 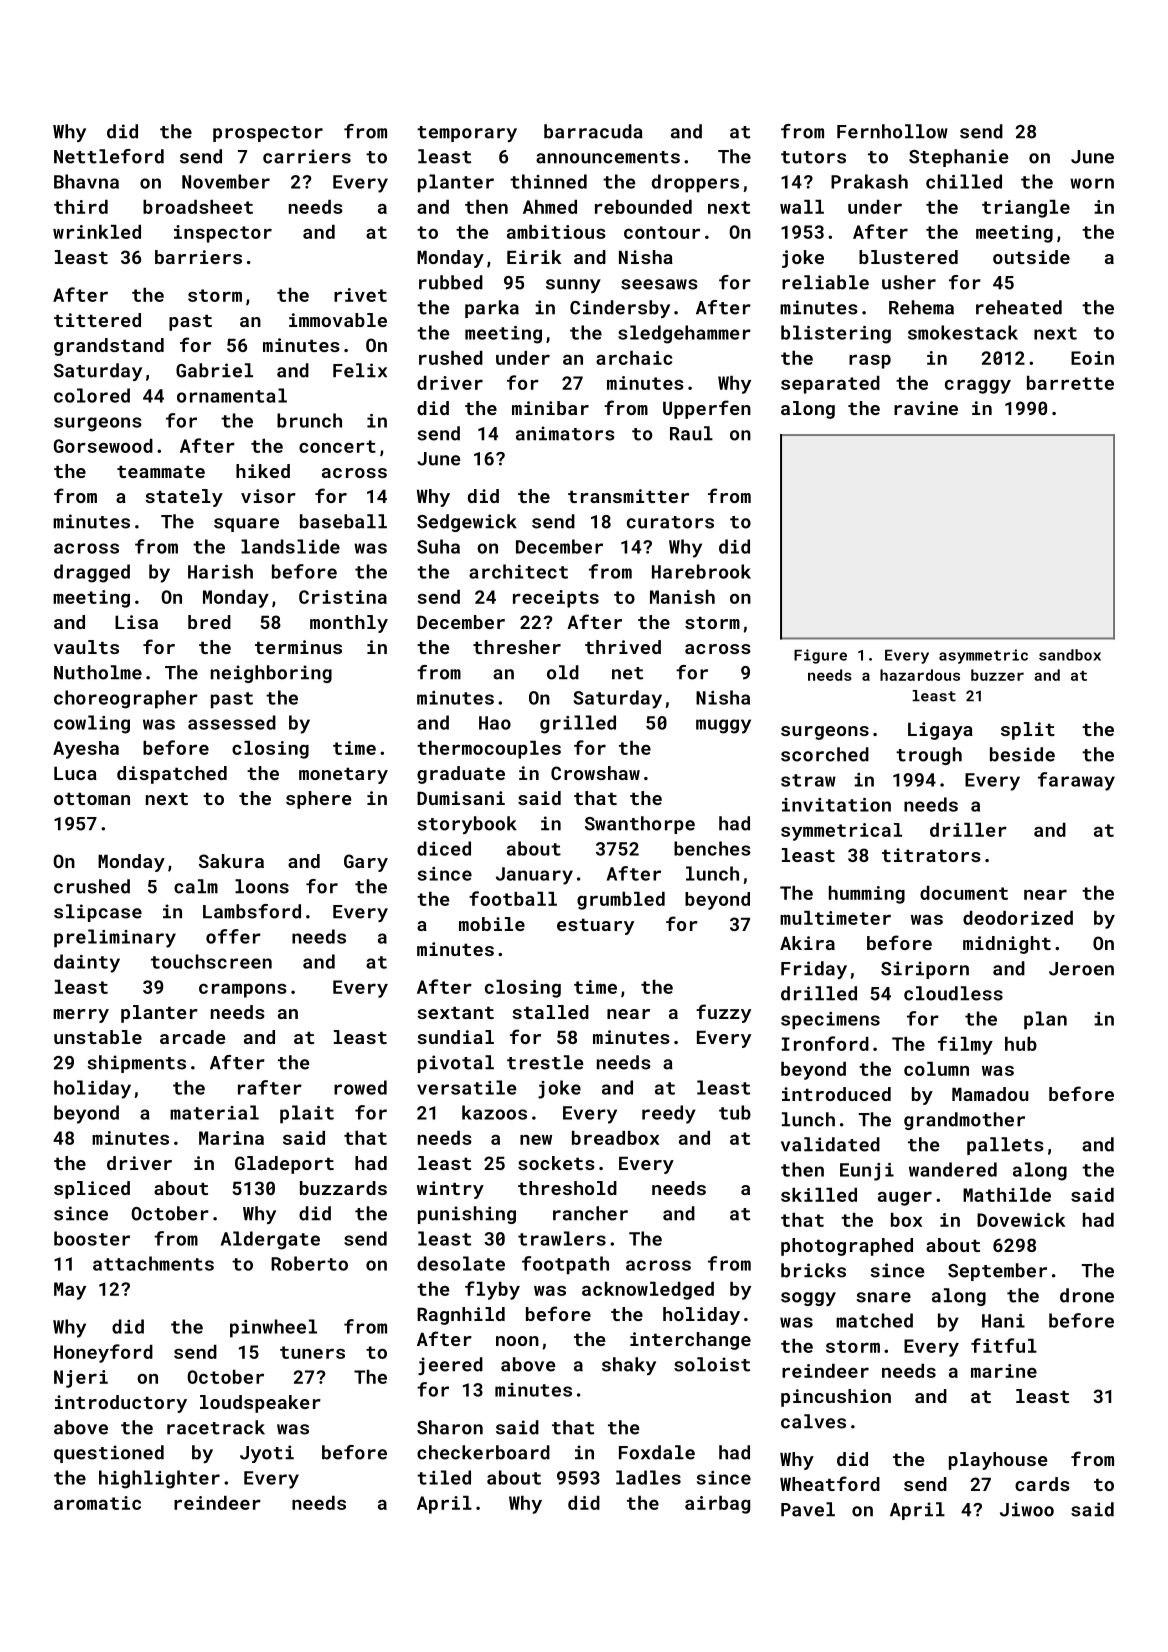 What do you see at coordinates (717, 1505) in the page?
I see `airbag` at bounding box center [717, 1505].
